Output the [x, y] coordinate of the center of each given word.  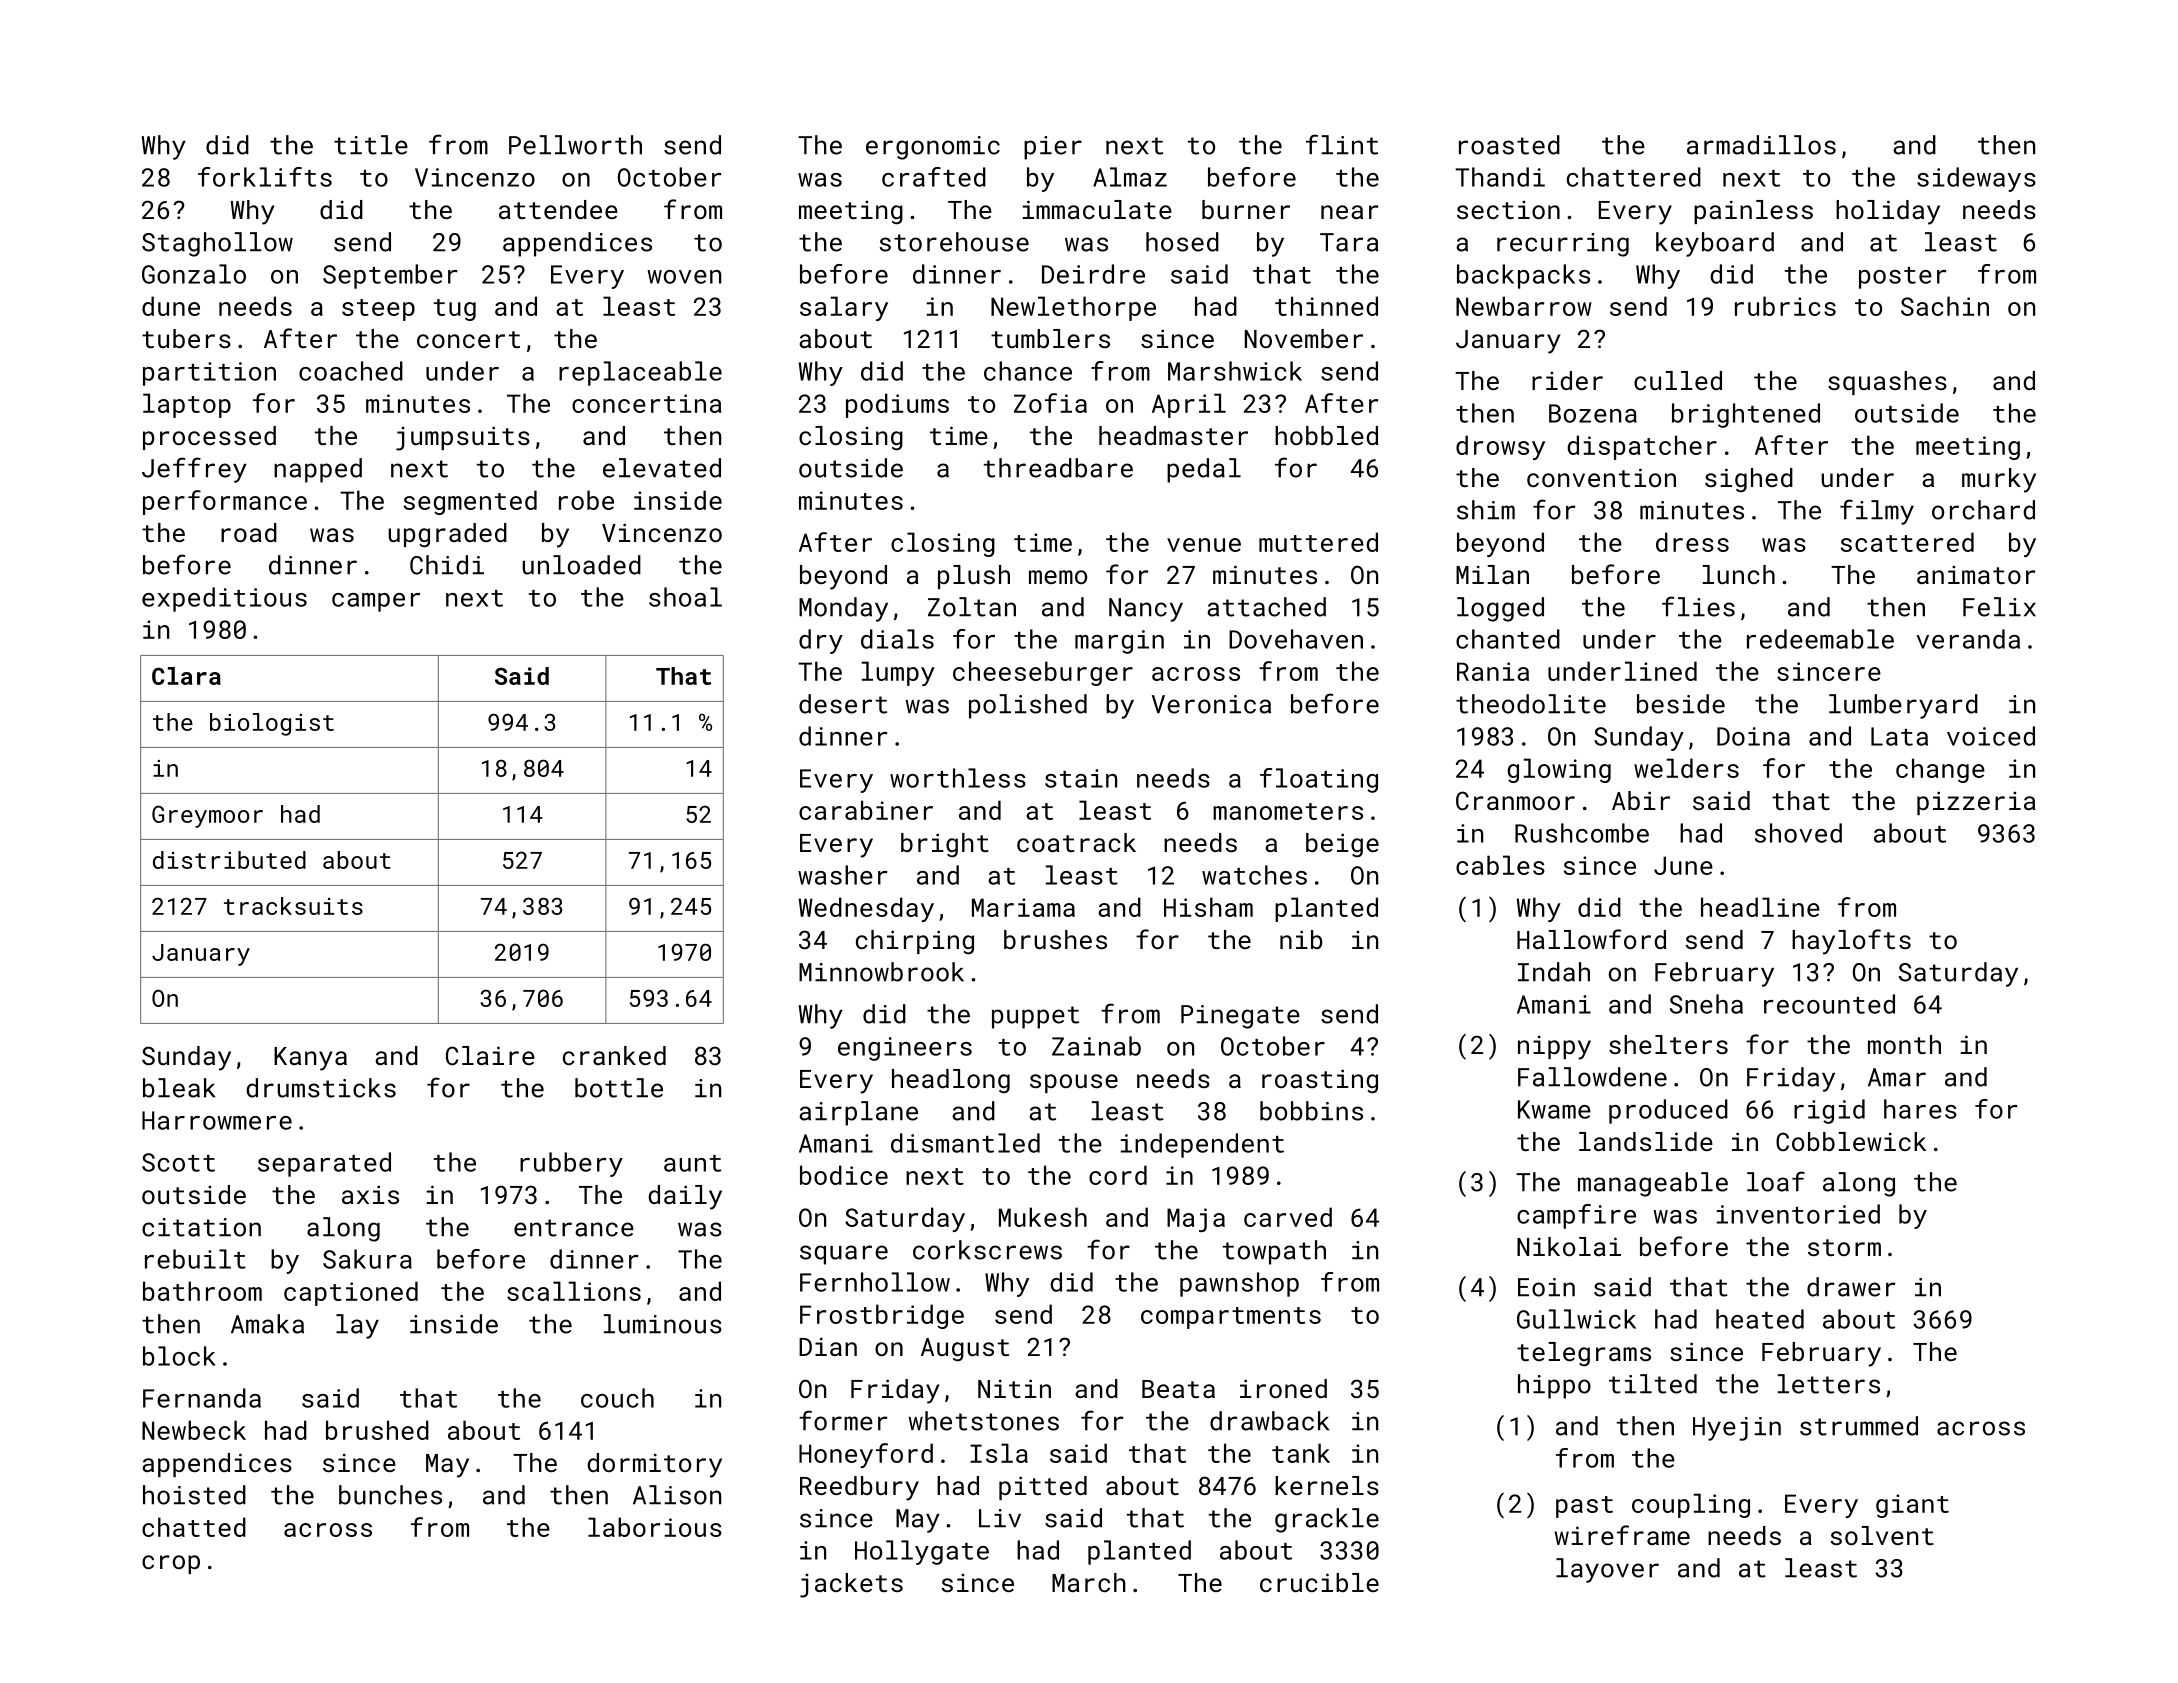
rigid [1829, 1111]
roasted [1509, 145]
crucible [1319, 1582]
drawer [1851, 1287]
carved [1288, 1217]
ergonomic [933, 148]
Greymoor [207, 816]
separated [324, 1164]
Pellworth [575, 145]
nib [1301, 939]
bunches [390, 1495]
